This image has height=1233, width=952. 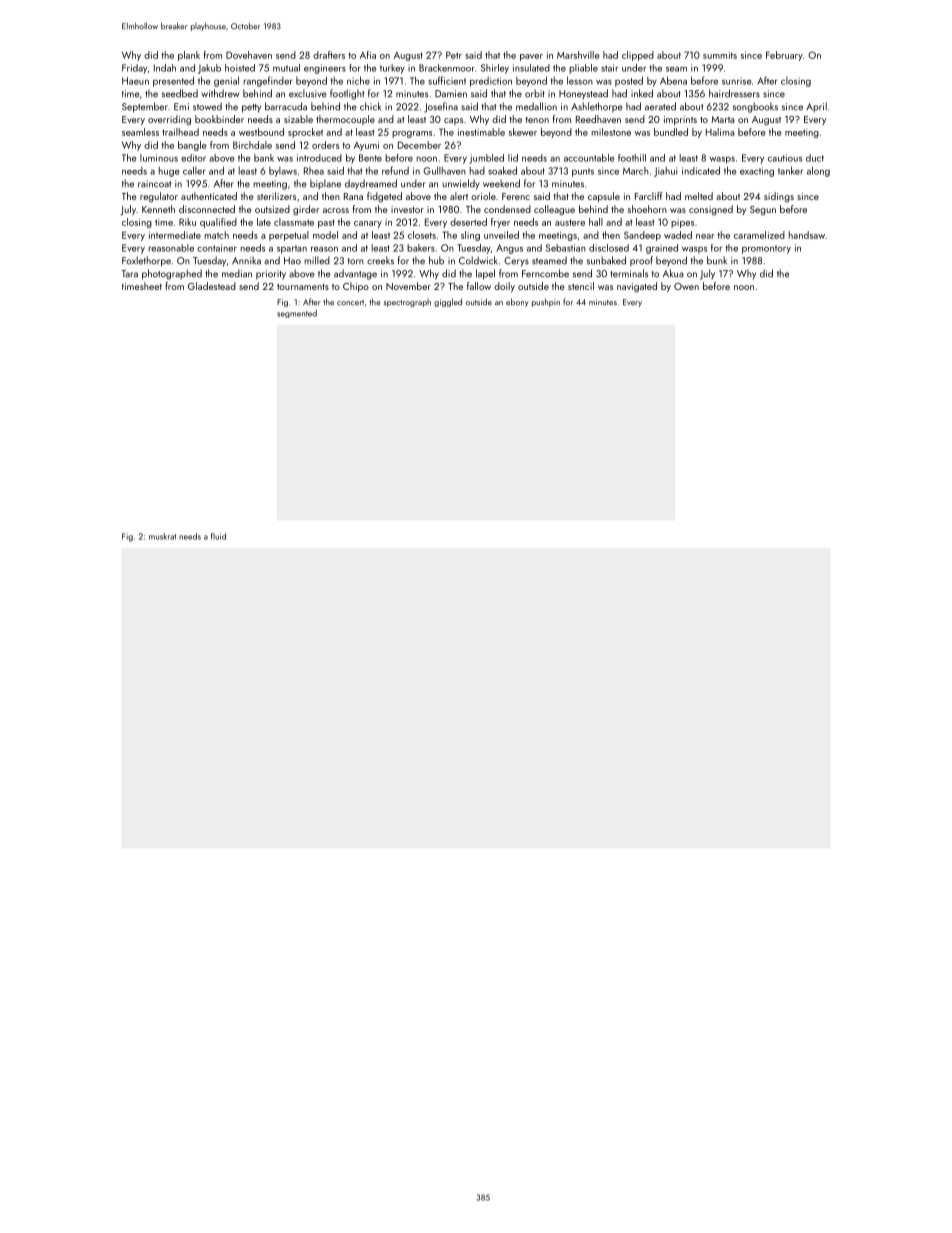 What do you see at coordinates (350, 303) in the image?
I see `concert` at bounding box center [350, 303].
